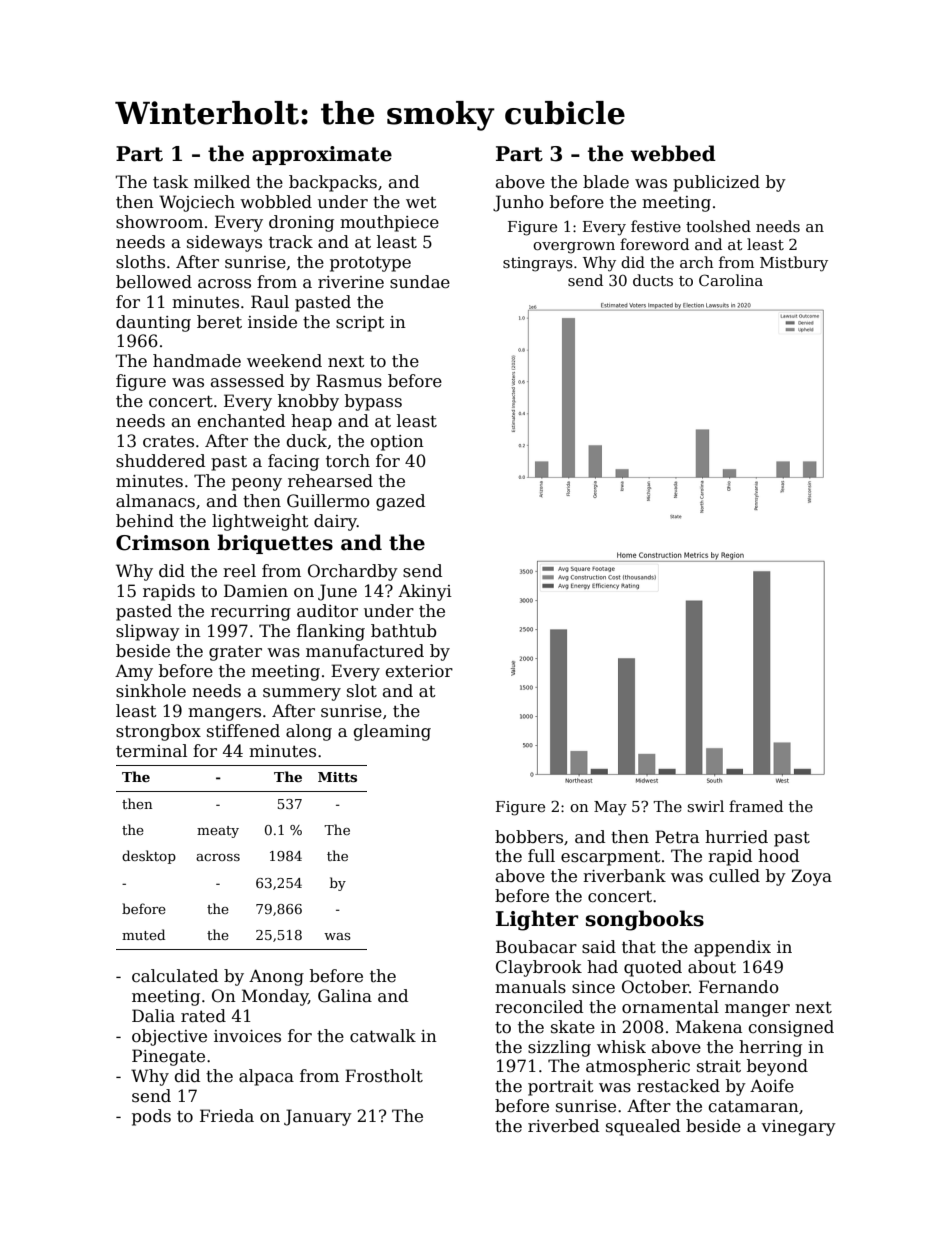 The image size is (952, 1233). What do you see at coordinates (421, 203) in the screenshot?
I see `wet` at bounding box center [421, 203].
